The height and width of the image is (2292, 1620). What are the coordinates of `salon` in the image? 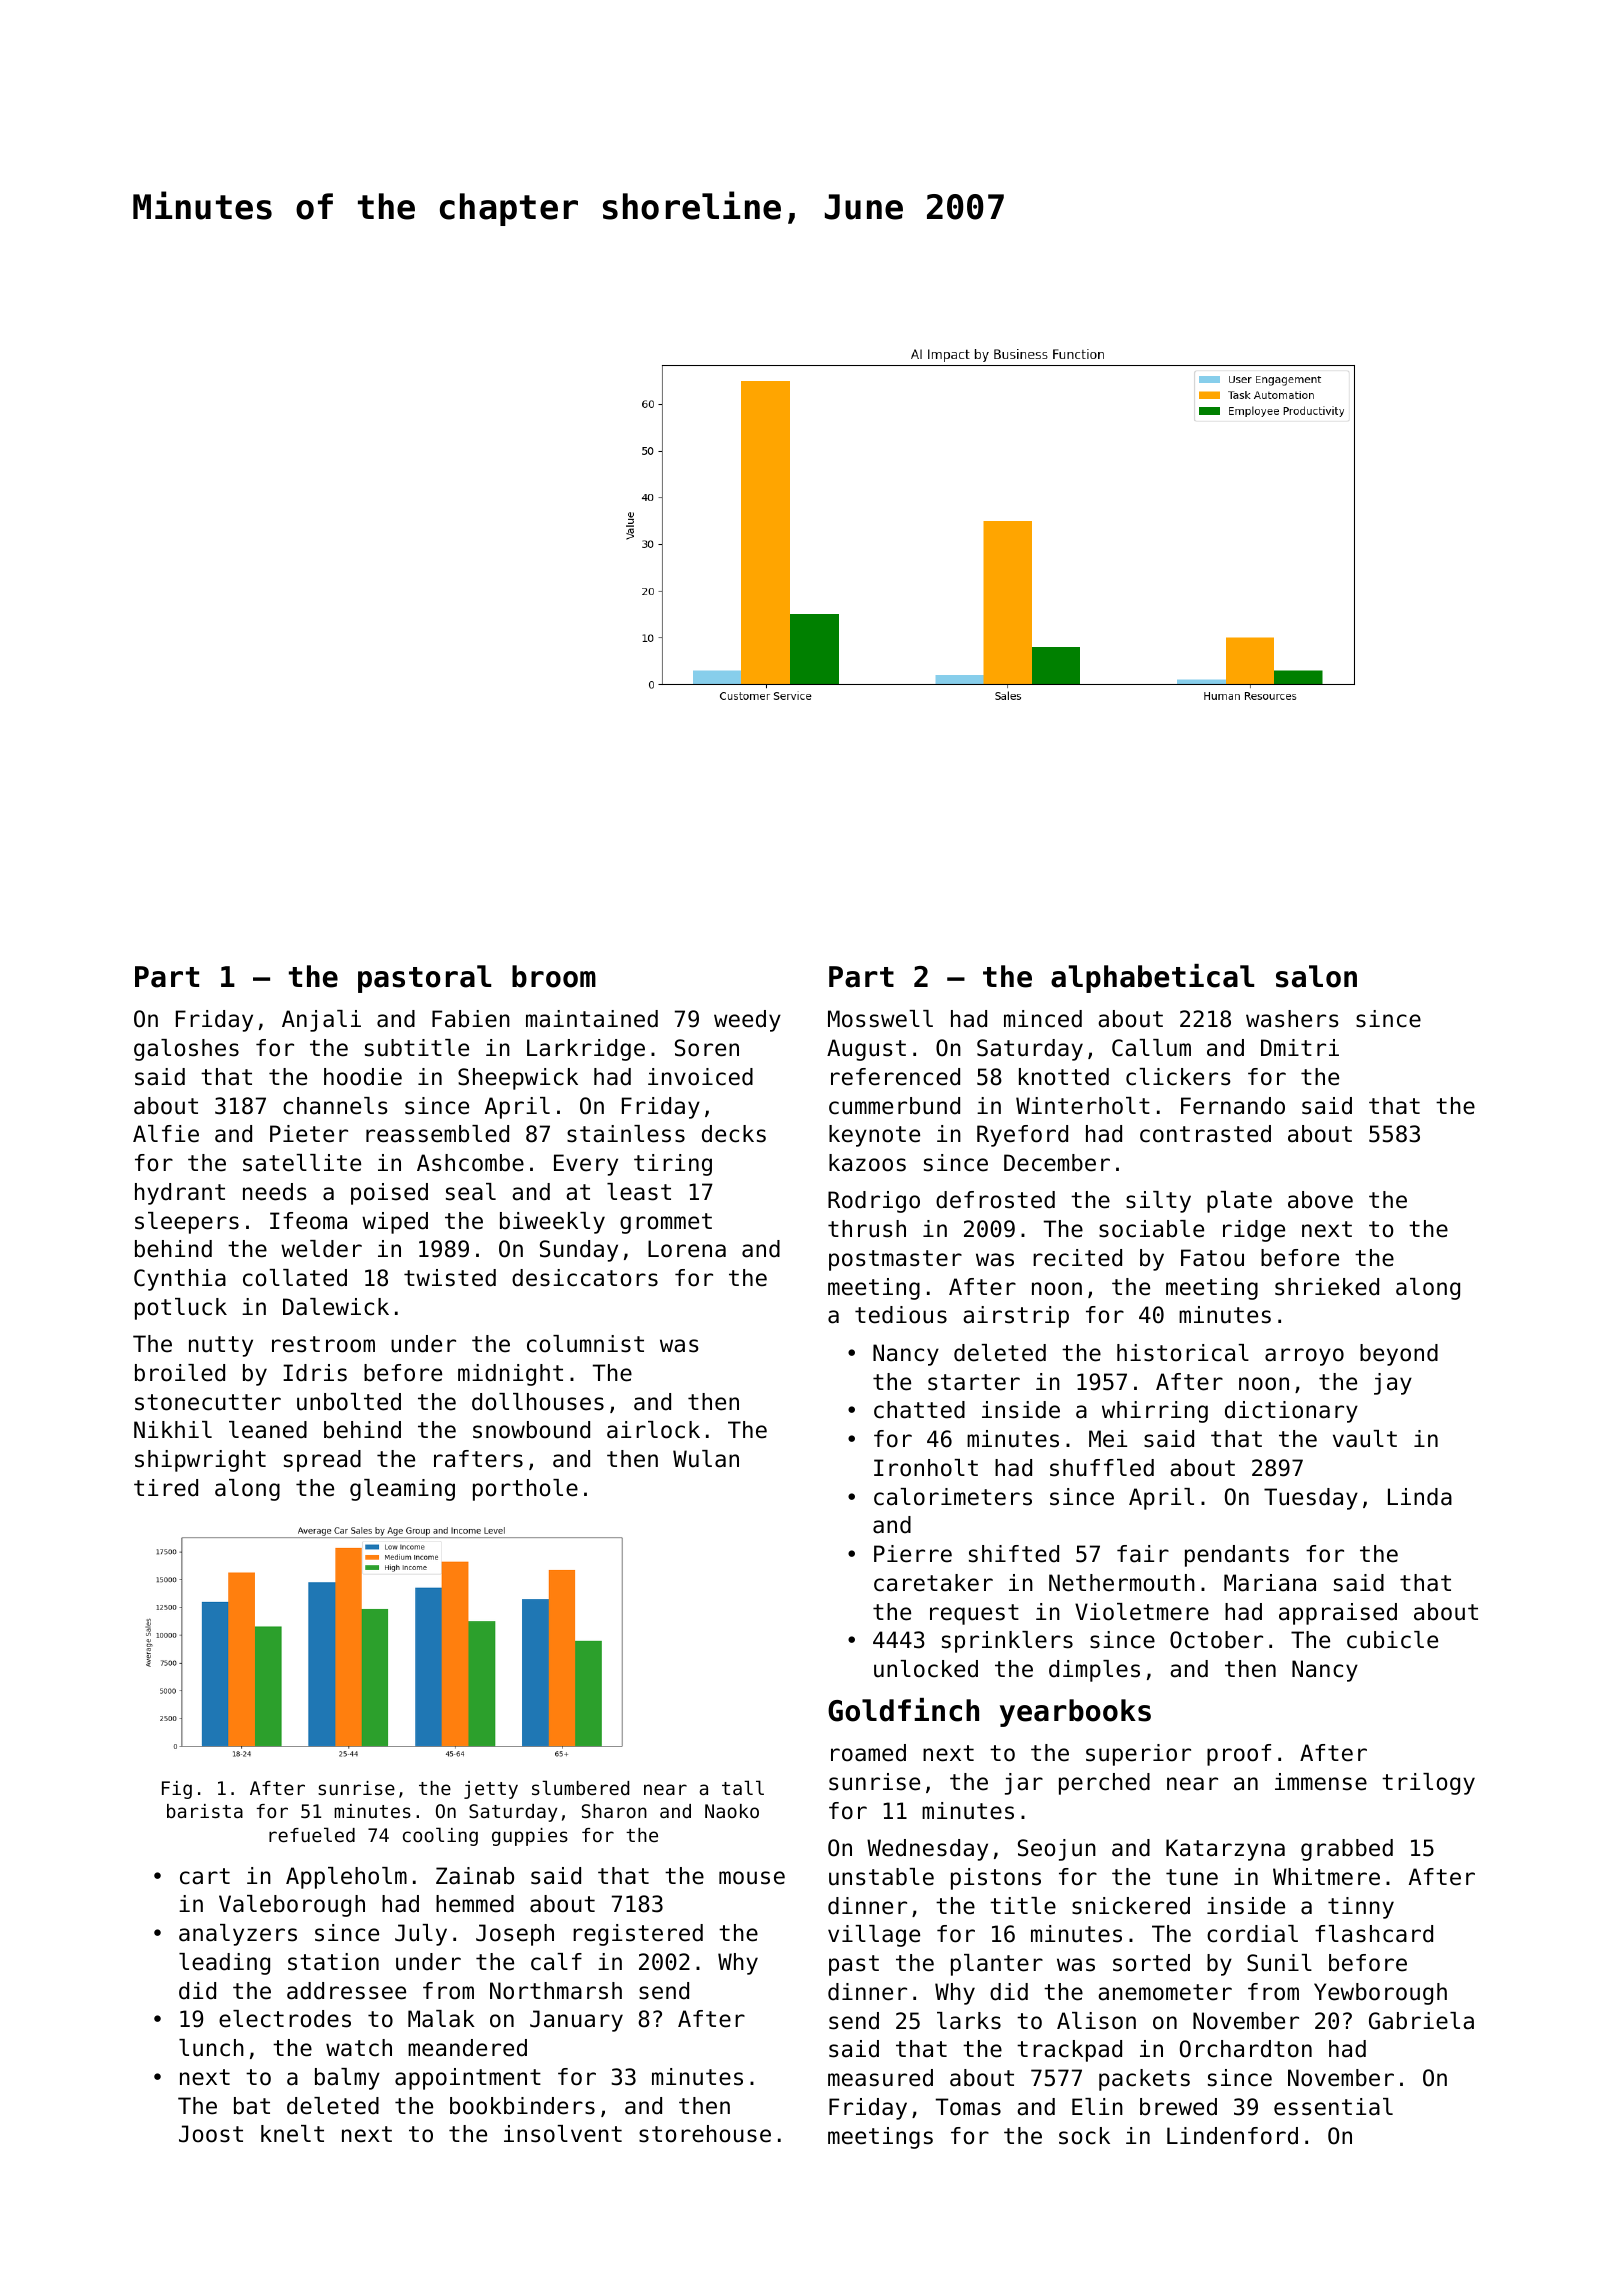 It's located at (1316, 976).
